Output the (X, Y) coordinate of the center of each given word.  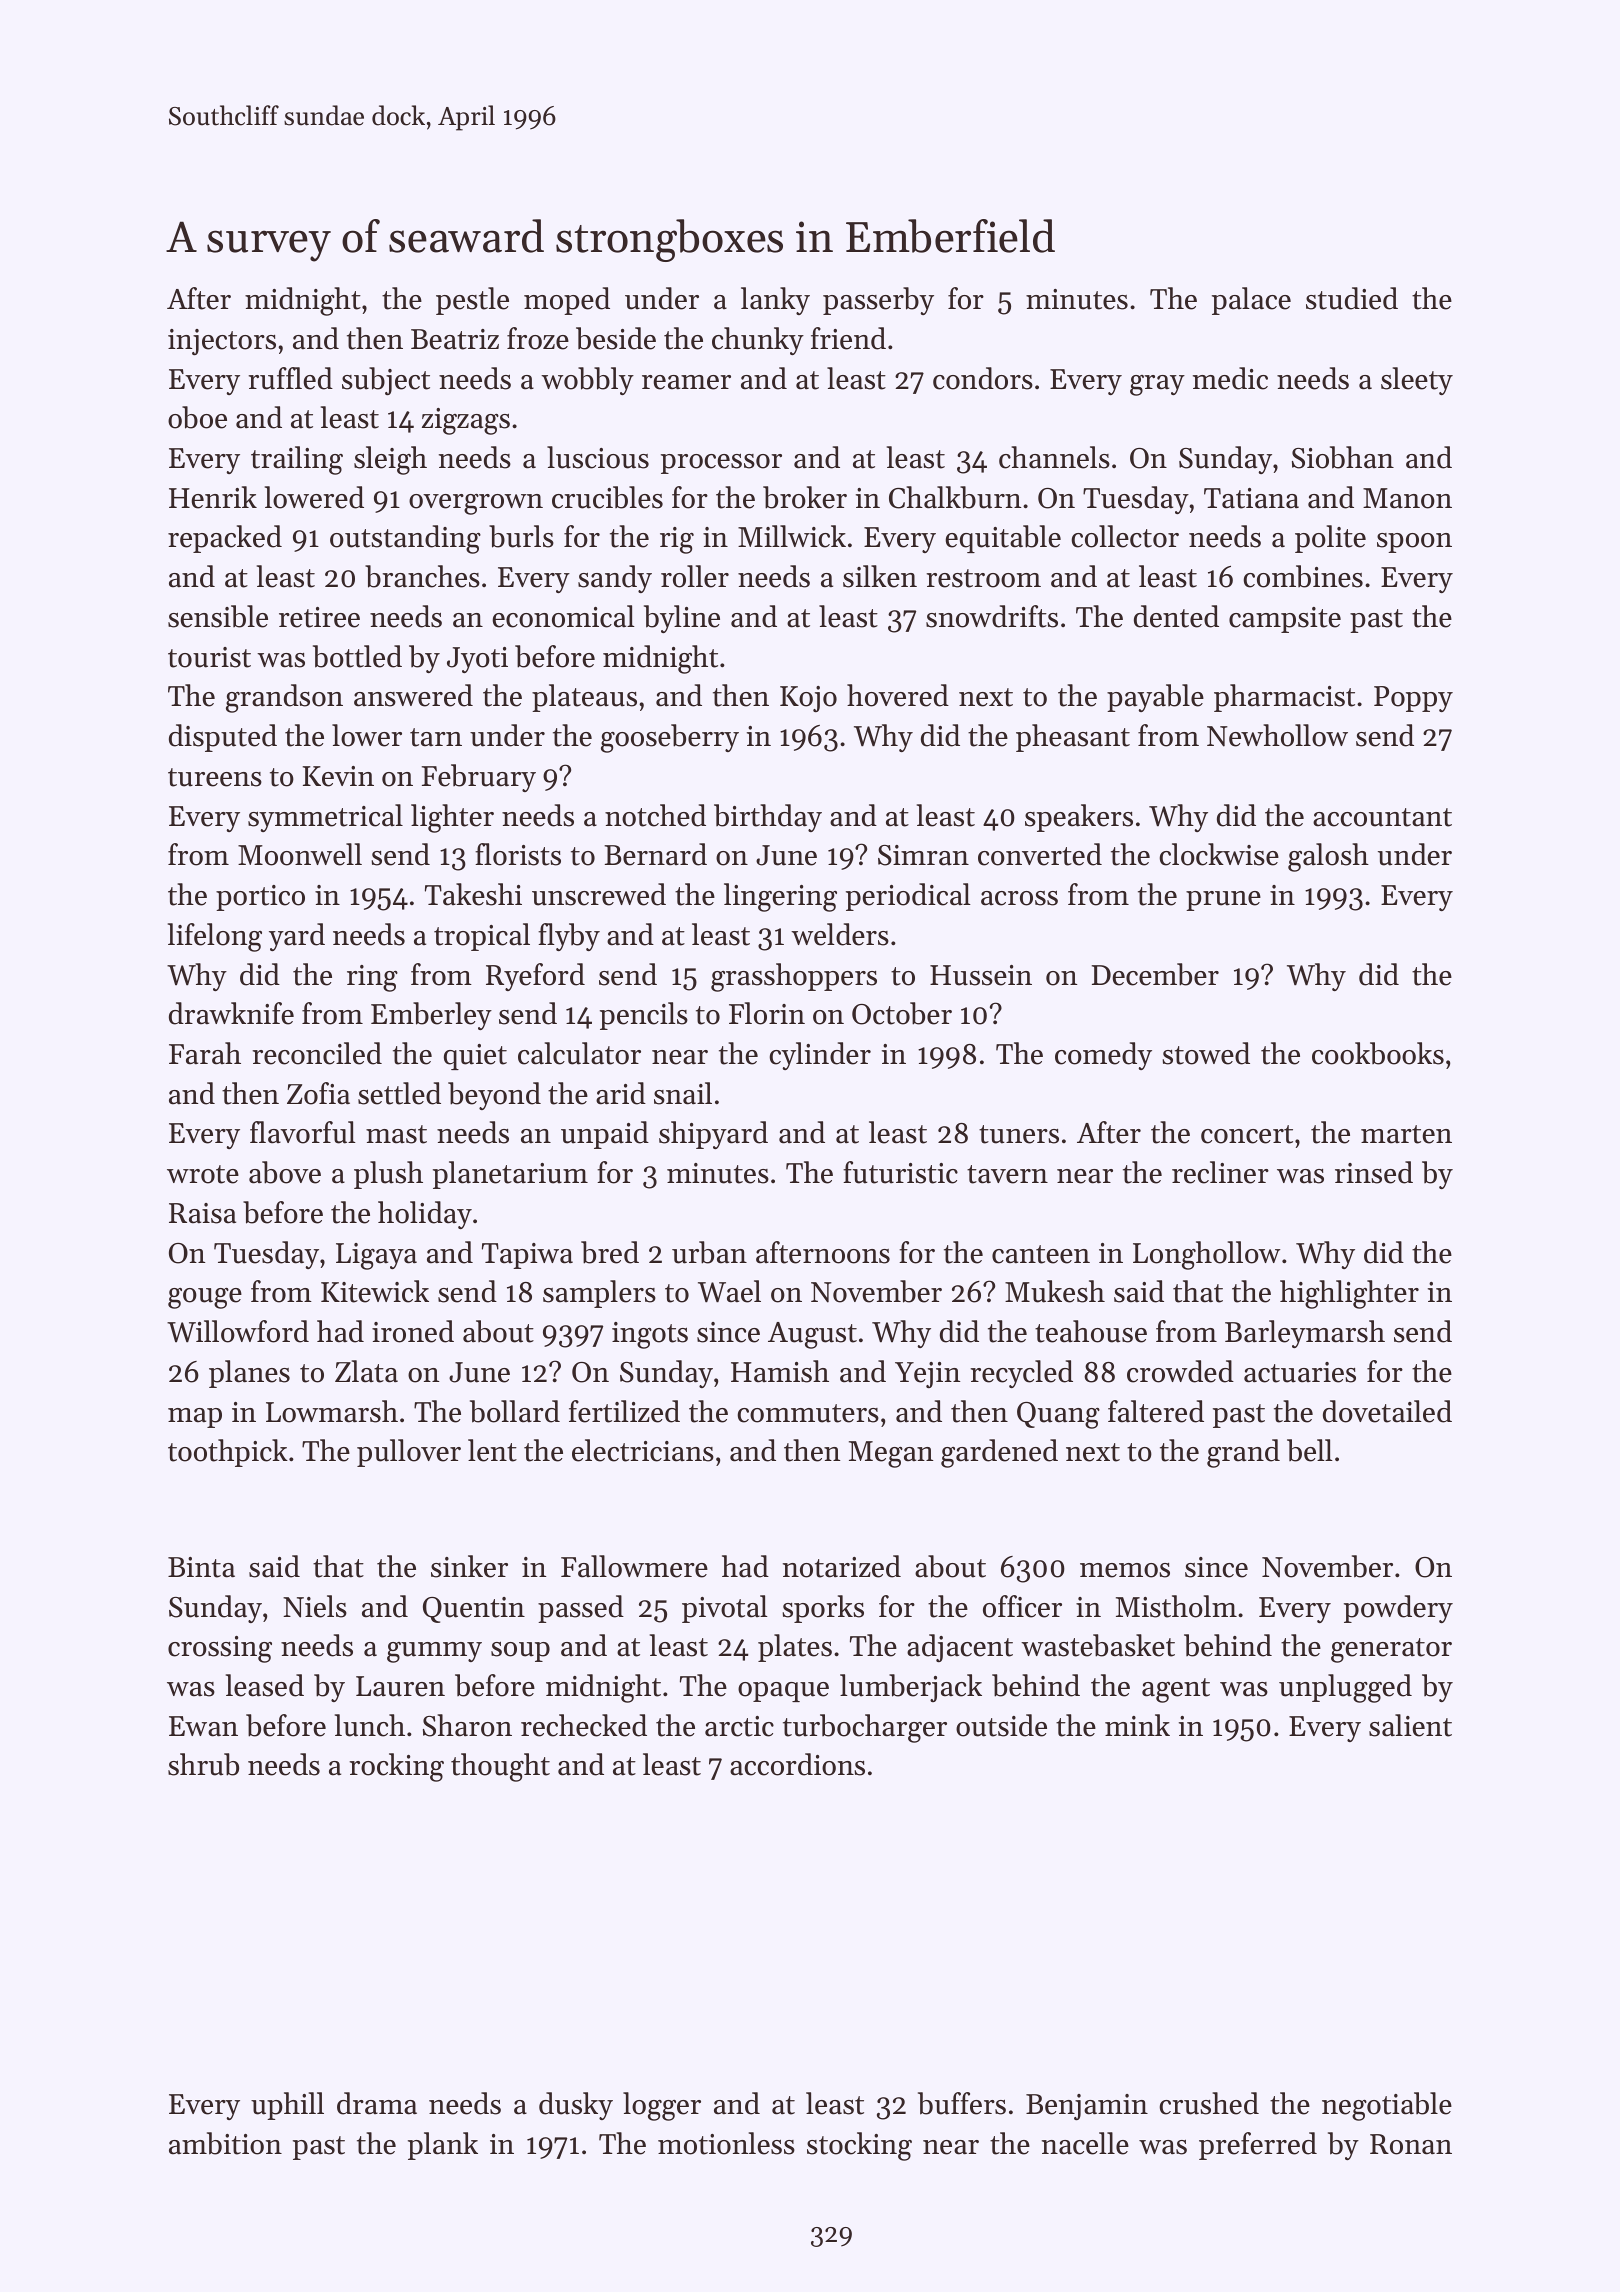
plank (443, 2146)
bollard (515, 1411)
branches (422, 576)
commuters (808, 1413)
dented (1176, 616)
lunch (370, 1725)
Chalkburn (955, 497)
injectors (222, 342)
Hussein (981, 975)
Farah (205, 1053)
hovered (898, 695)
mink (1137, 1725)
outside (1001, 1725)
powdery (1398, 1609)
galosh (1328, 857)
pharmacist (1284, 698)
